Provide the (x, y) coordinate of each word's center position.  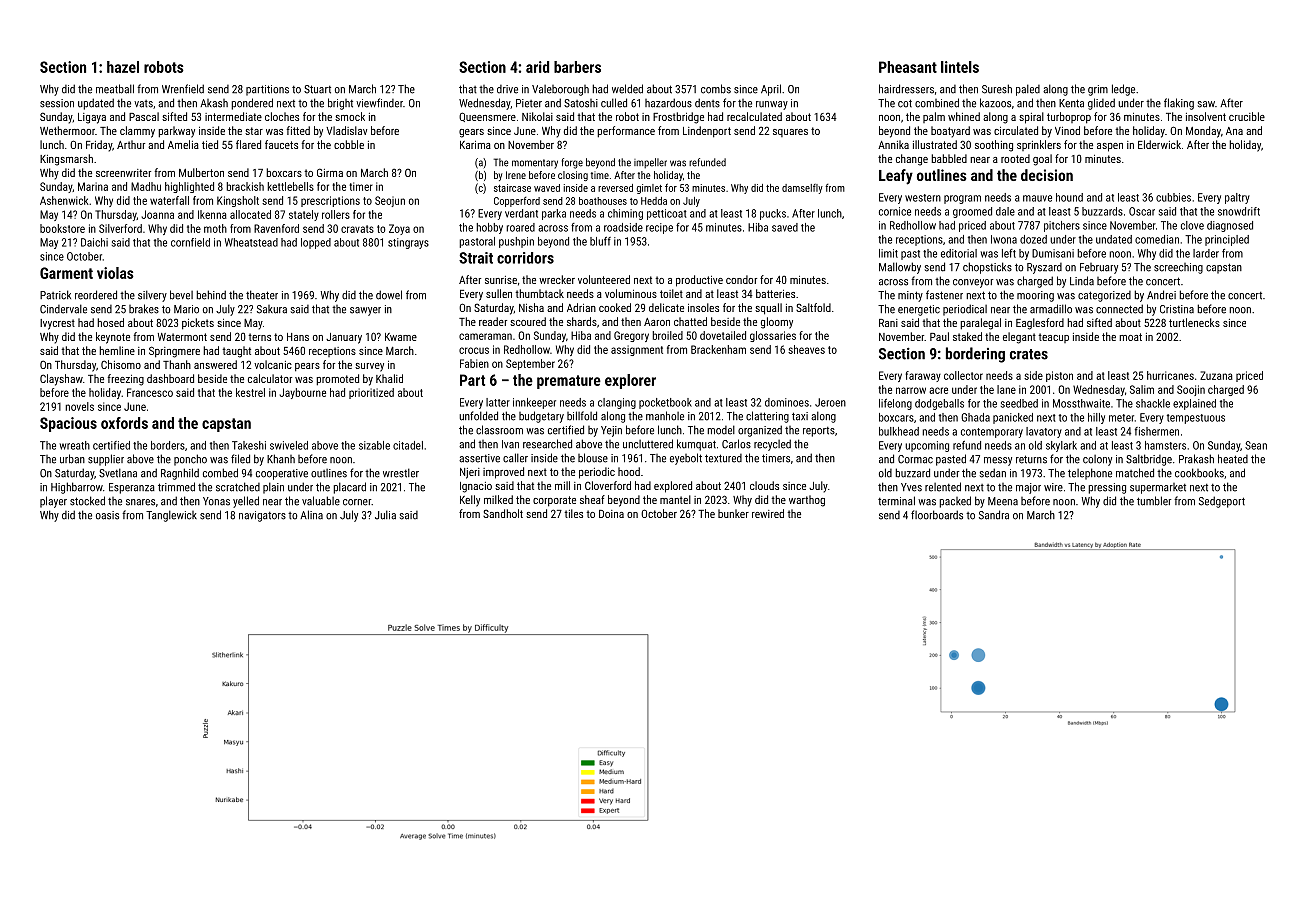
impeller (650, 163)
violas (115, 273)
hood (629, 471)
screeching (1178, 268)
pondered (252, 104)
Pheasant (908, 67)
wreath (75, 445)
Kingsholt (238, 201)
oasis (107, 515)
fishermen (1157, 431)
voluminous (631, 293)
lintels (960, 67)
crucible (1247, 116)
